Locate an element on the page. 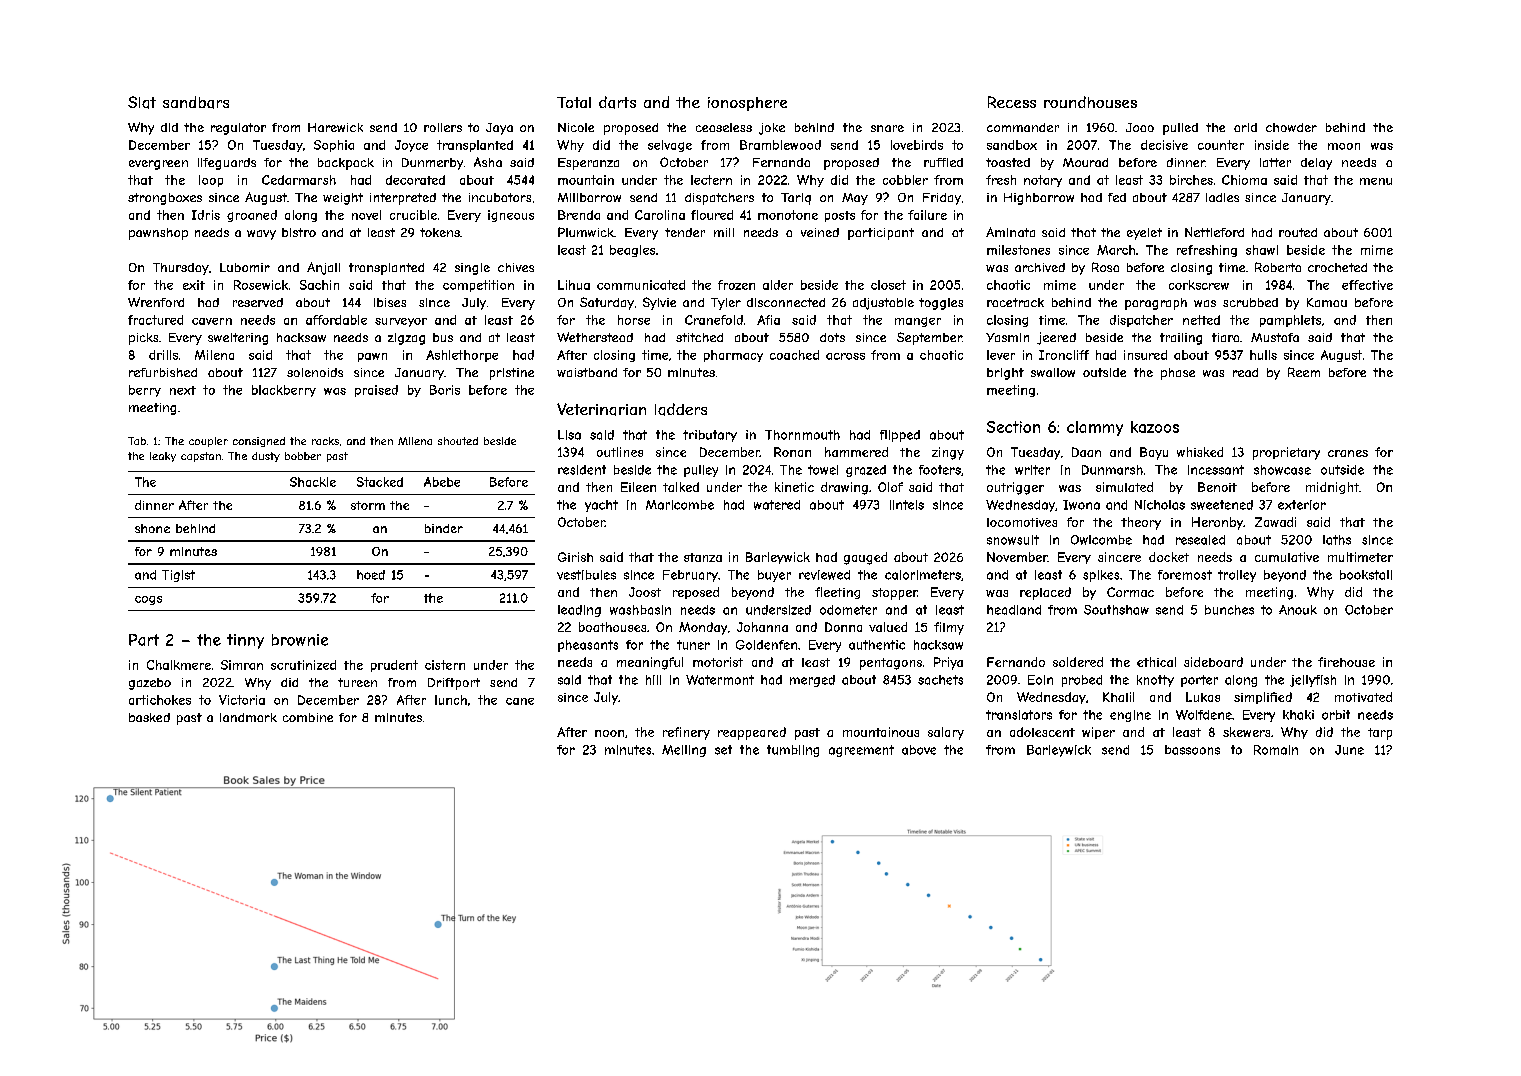 This document has height=1076, width=1521. sandbars is located at coordinates (196, 102).
